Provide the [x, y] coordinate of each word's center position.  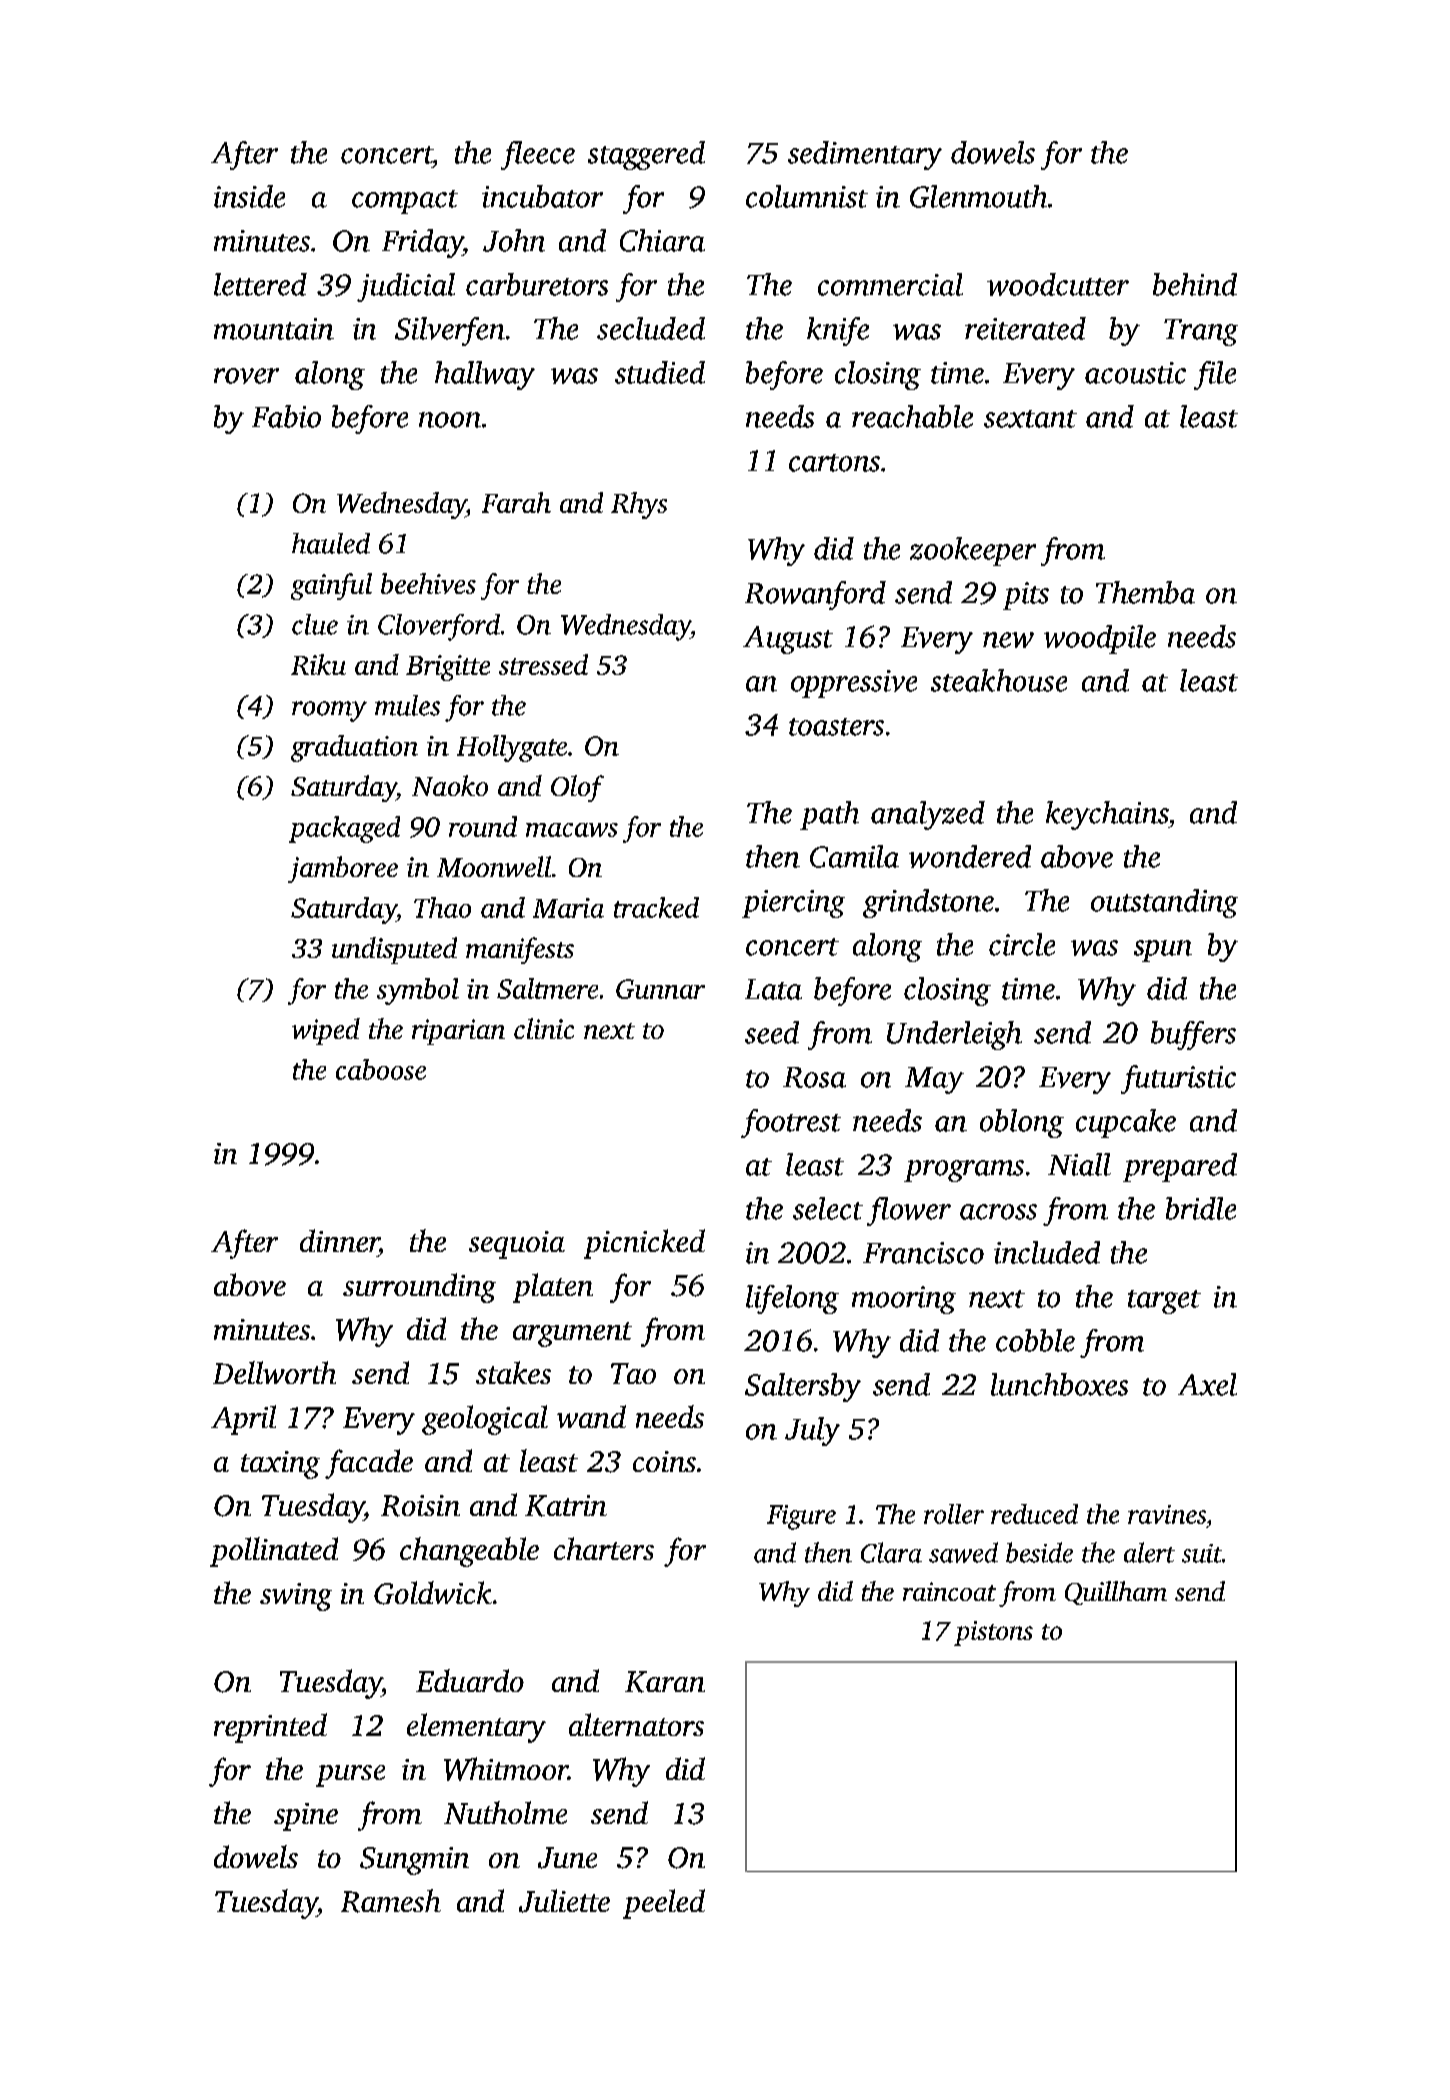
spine [306, 1817]
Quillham [1116, 1593]
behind [1195, 284]
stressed [543, 664]
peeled [664, 1904]
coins [664, 1461]
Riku [318, 664]
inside [249, 196]
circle [1022, 944]
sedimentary [865, 155]
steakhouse [999, 680]
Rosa [814, 1077]
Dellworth [274, 1372]
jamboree [343, 869]
